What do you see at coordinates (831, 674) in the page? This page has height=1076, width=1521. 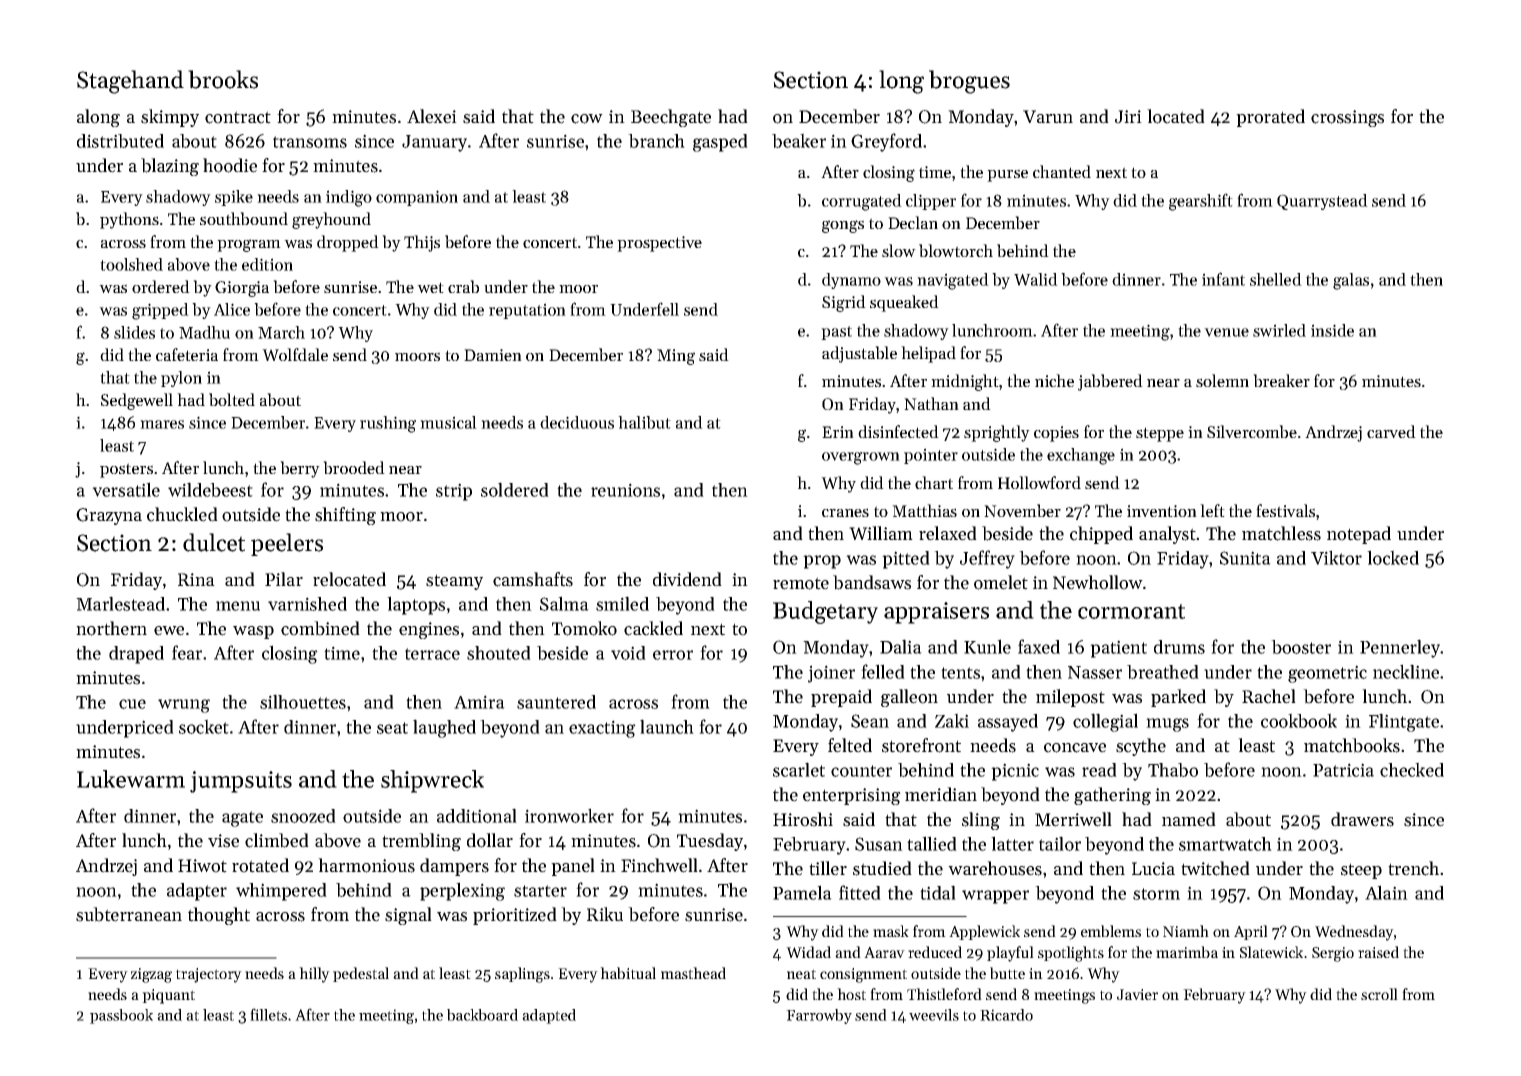 I see `joiner` at bounding box center [831, 674].
